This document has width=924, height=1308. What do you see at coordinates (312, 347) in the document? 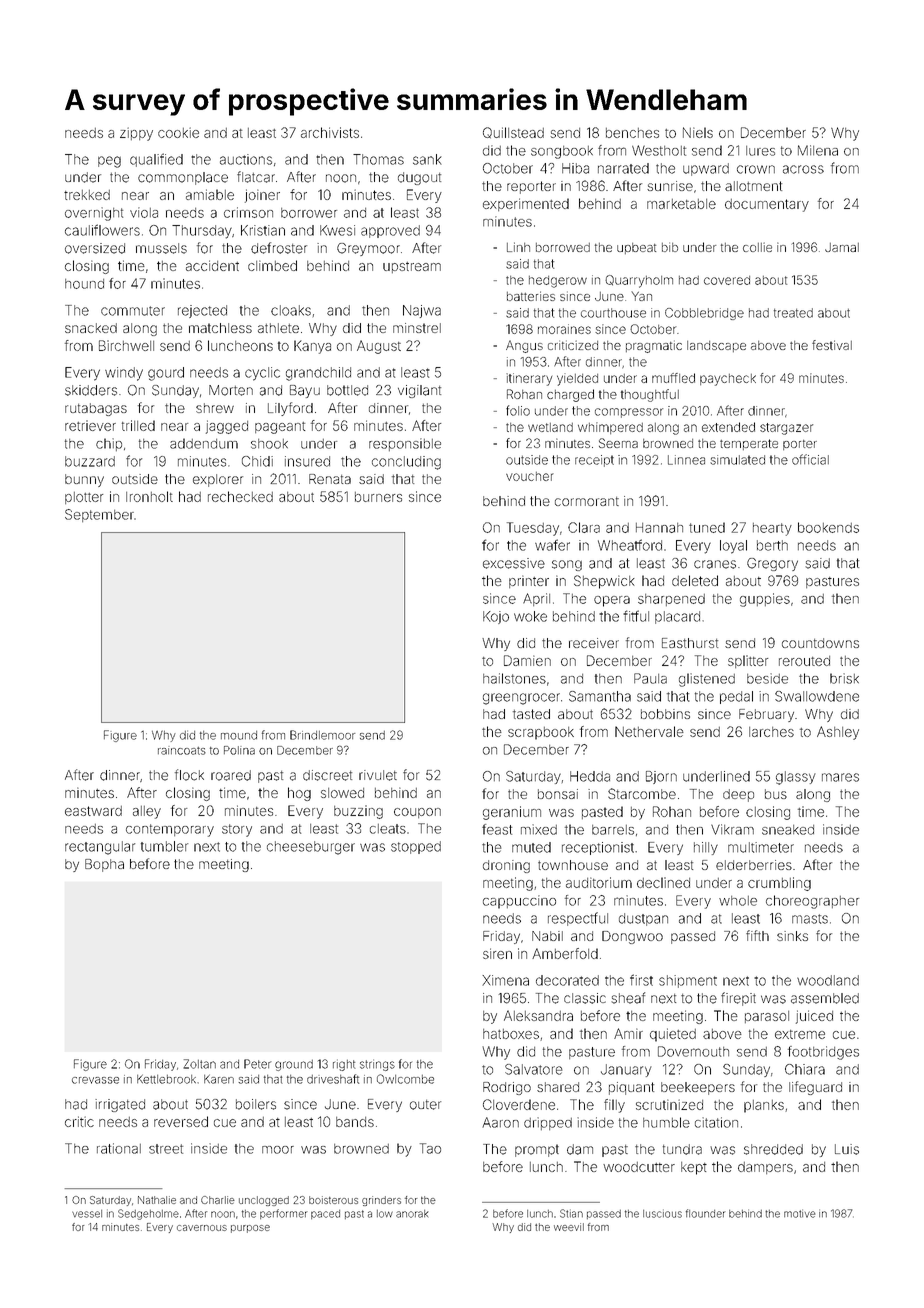
I see `Kanya` at bounding box center [312, 347].
